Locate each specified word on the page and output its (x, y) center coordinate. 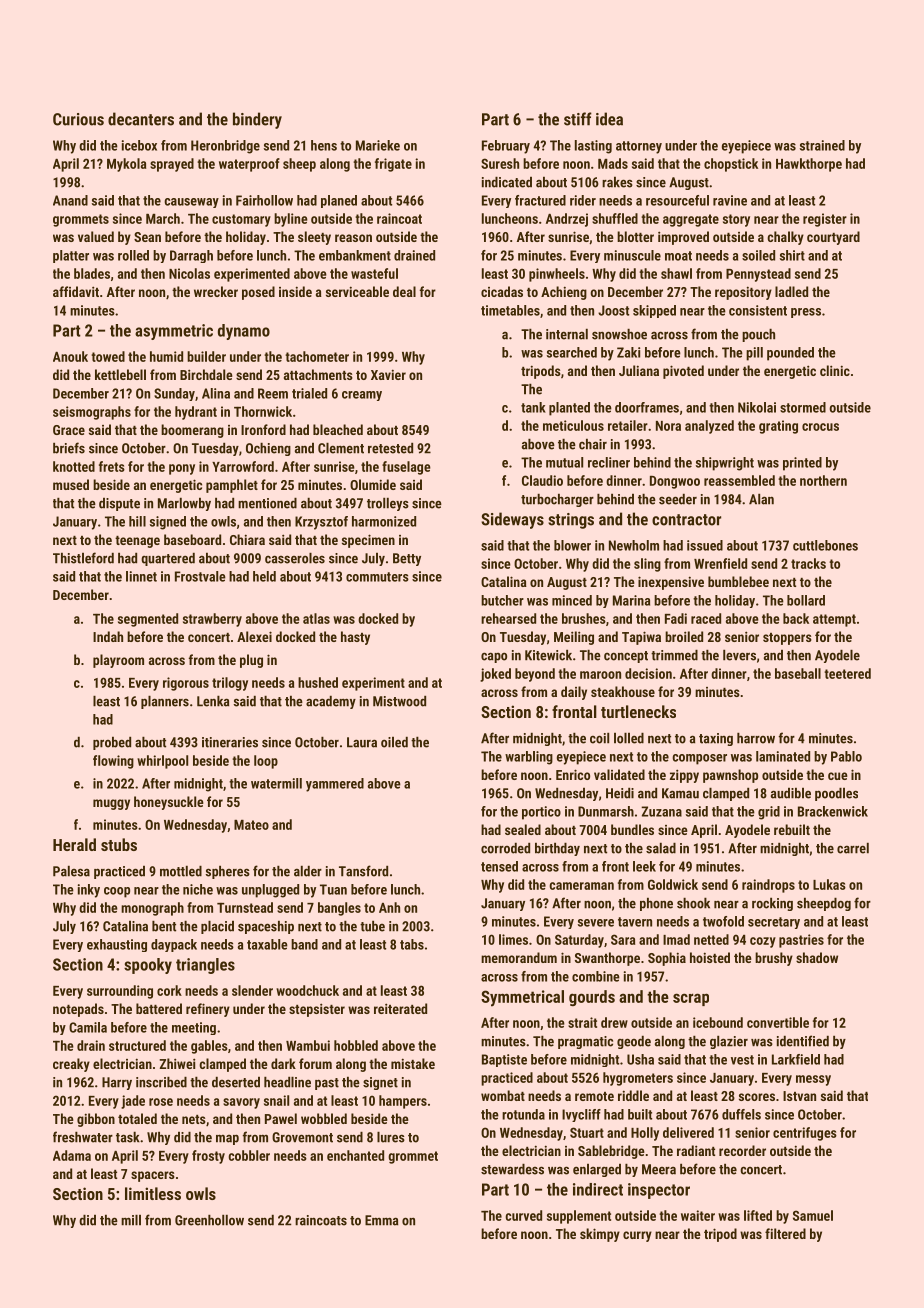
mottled (181, 871)
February (506, 147)
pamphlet (232, 486)
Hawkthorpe (809, 165)
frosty (208, 1157)
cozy (763, 942)
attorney (639, 147)
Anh (389, 907)
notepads (78, 1010)
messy (813, 1080)
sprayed (172, 165)
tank (533, 407)
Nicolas (189, 273)
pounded (790, 354)
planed (339, 201)
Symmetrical (522, 998)
